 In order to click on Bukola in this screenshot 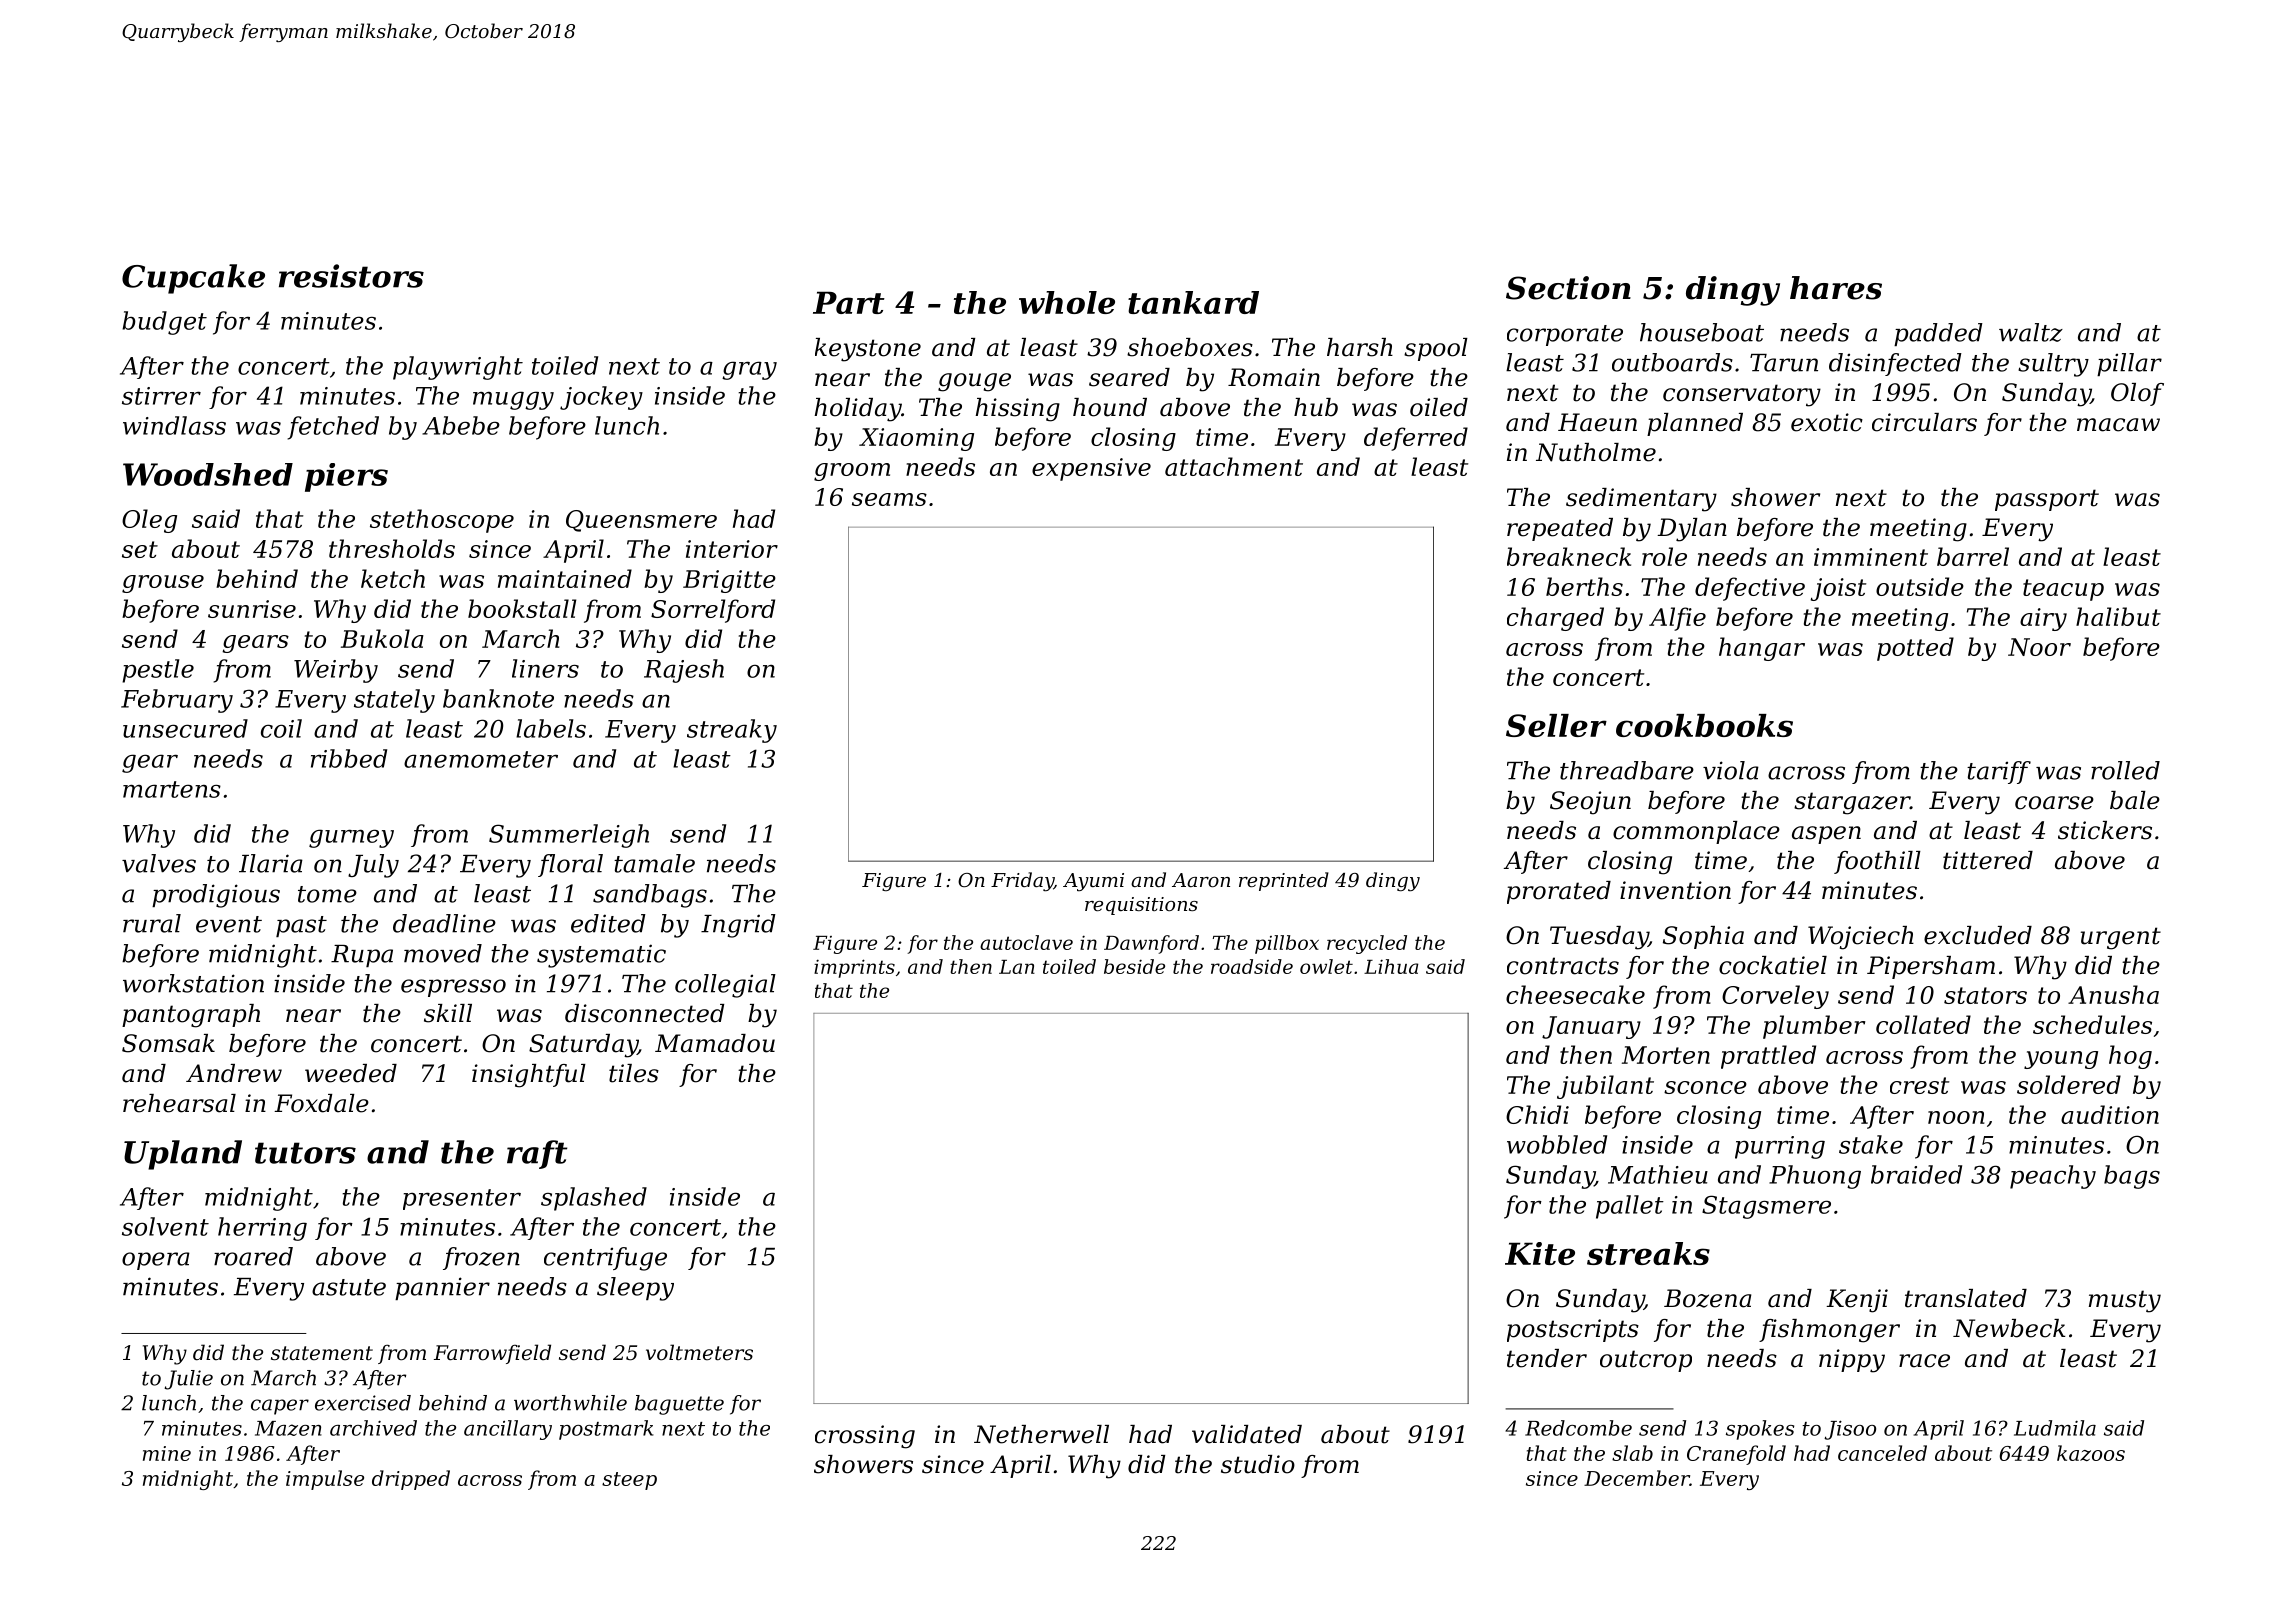, I will do `click(382, 638)`.
